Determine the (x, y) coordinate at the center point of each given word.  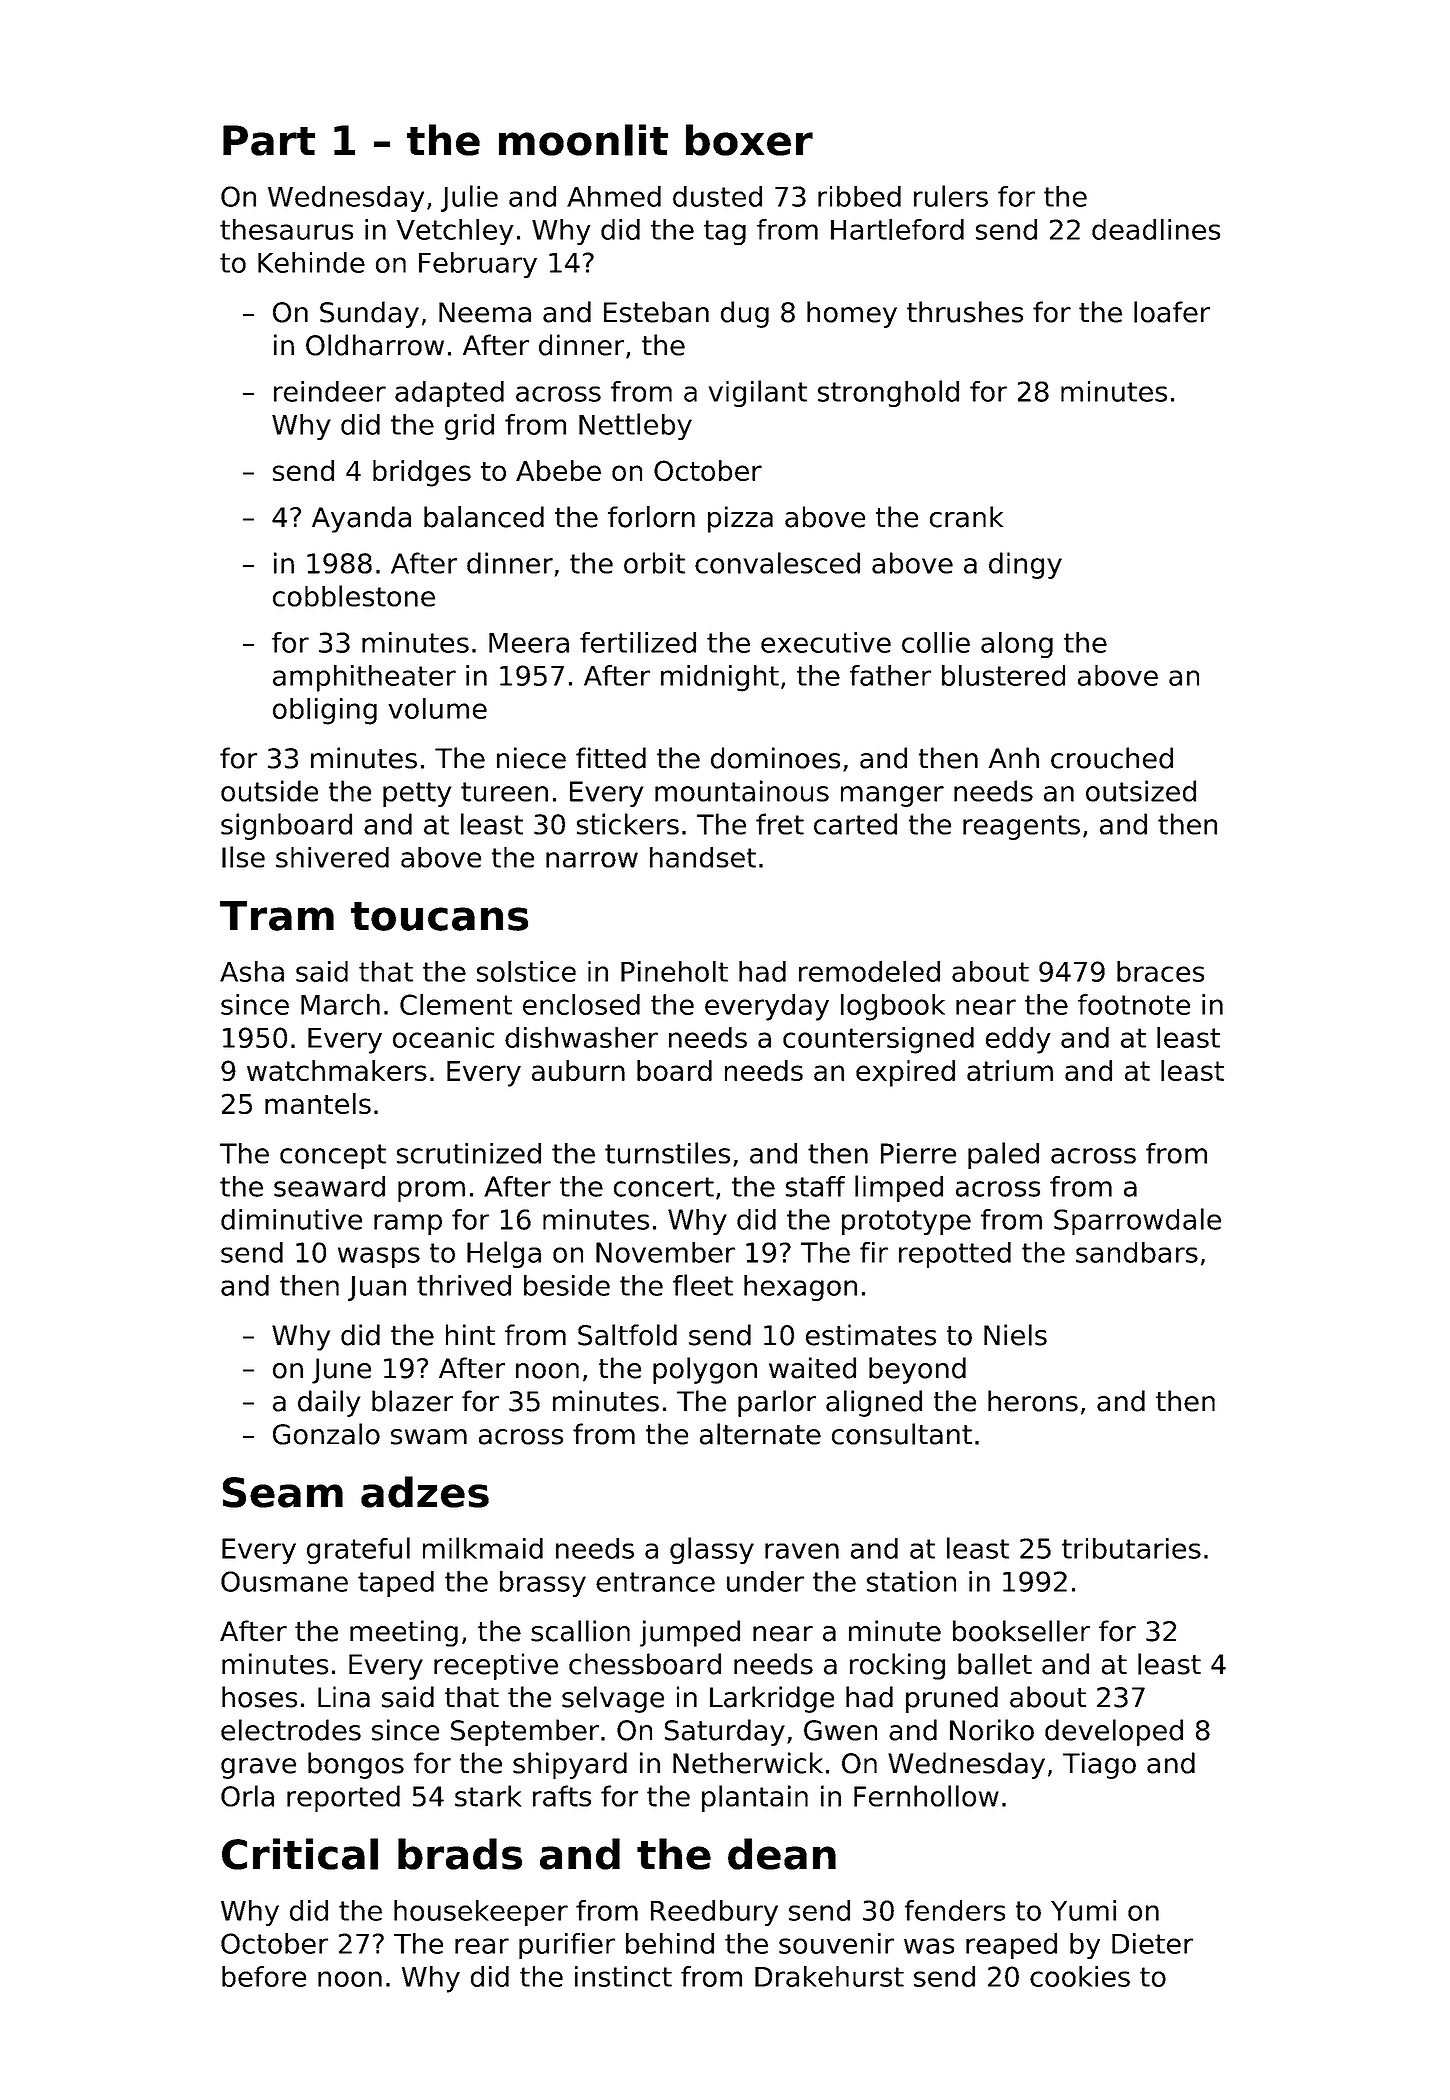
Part (269, 140)
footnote (1134, 1004)
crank (966, 517)
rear (482, 1946)
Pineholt (674, 971)
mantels (318, 1103)
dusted (717, 196)
